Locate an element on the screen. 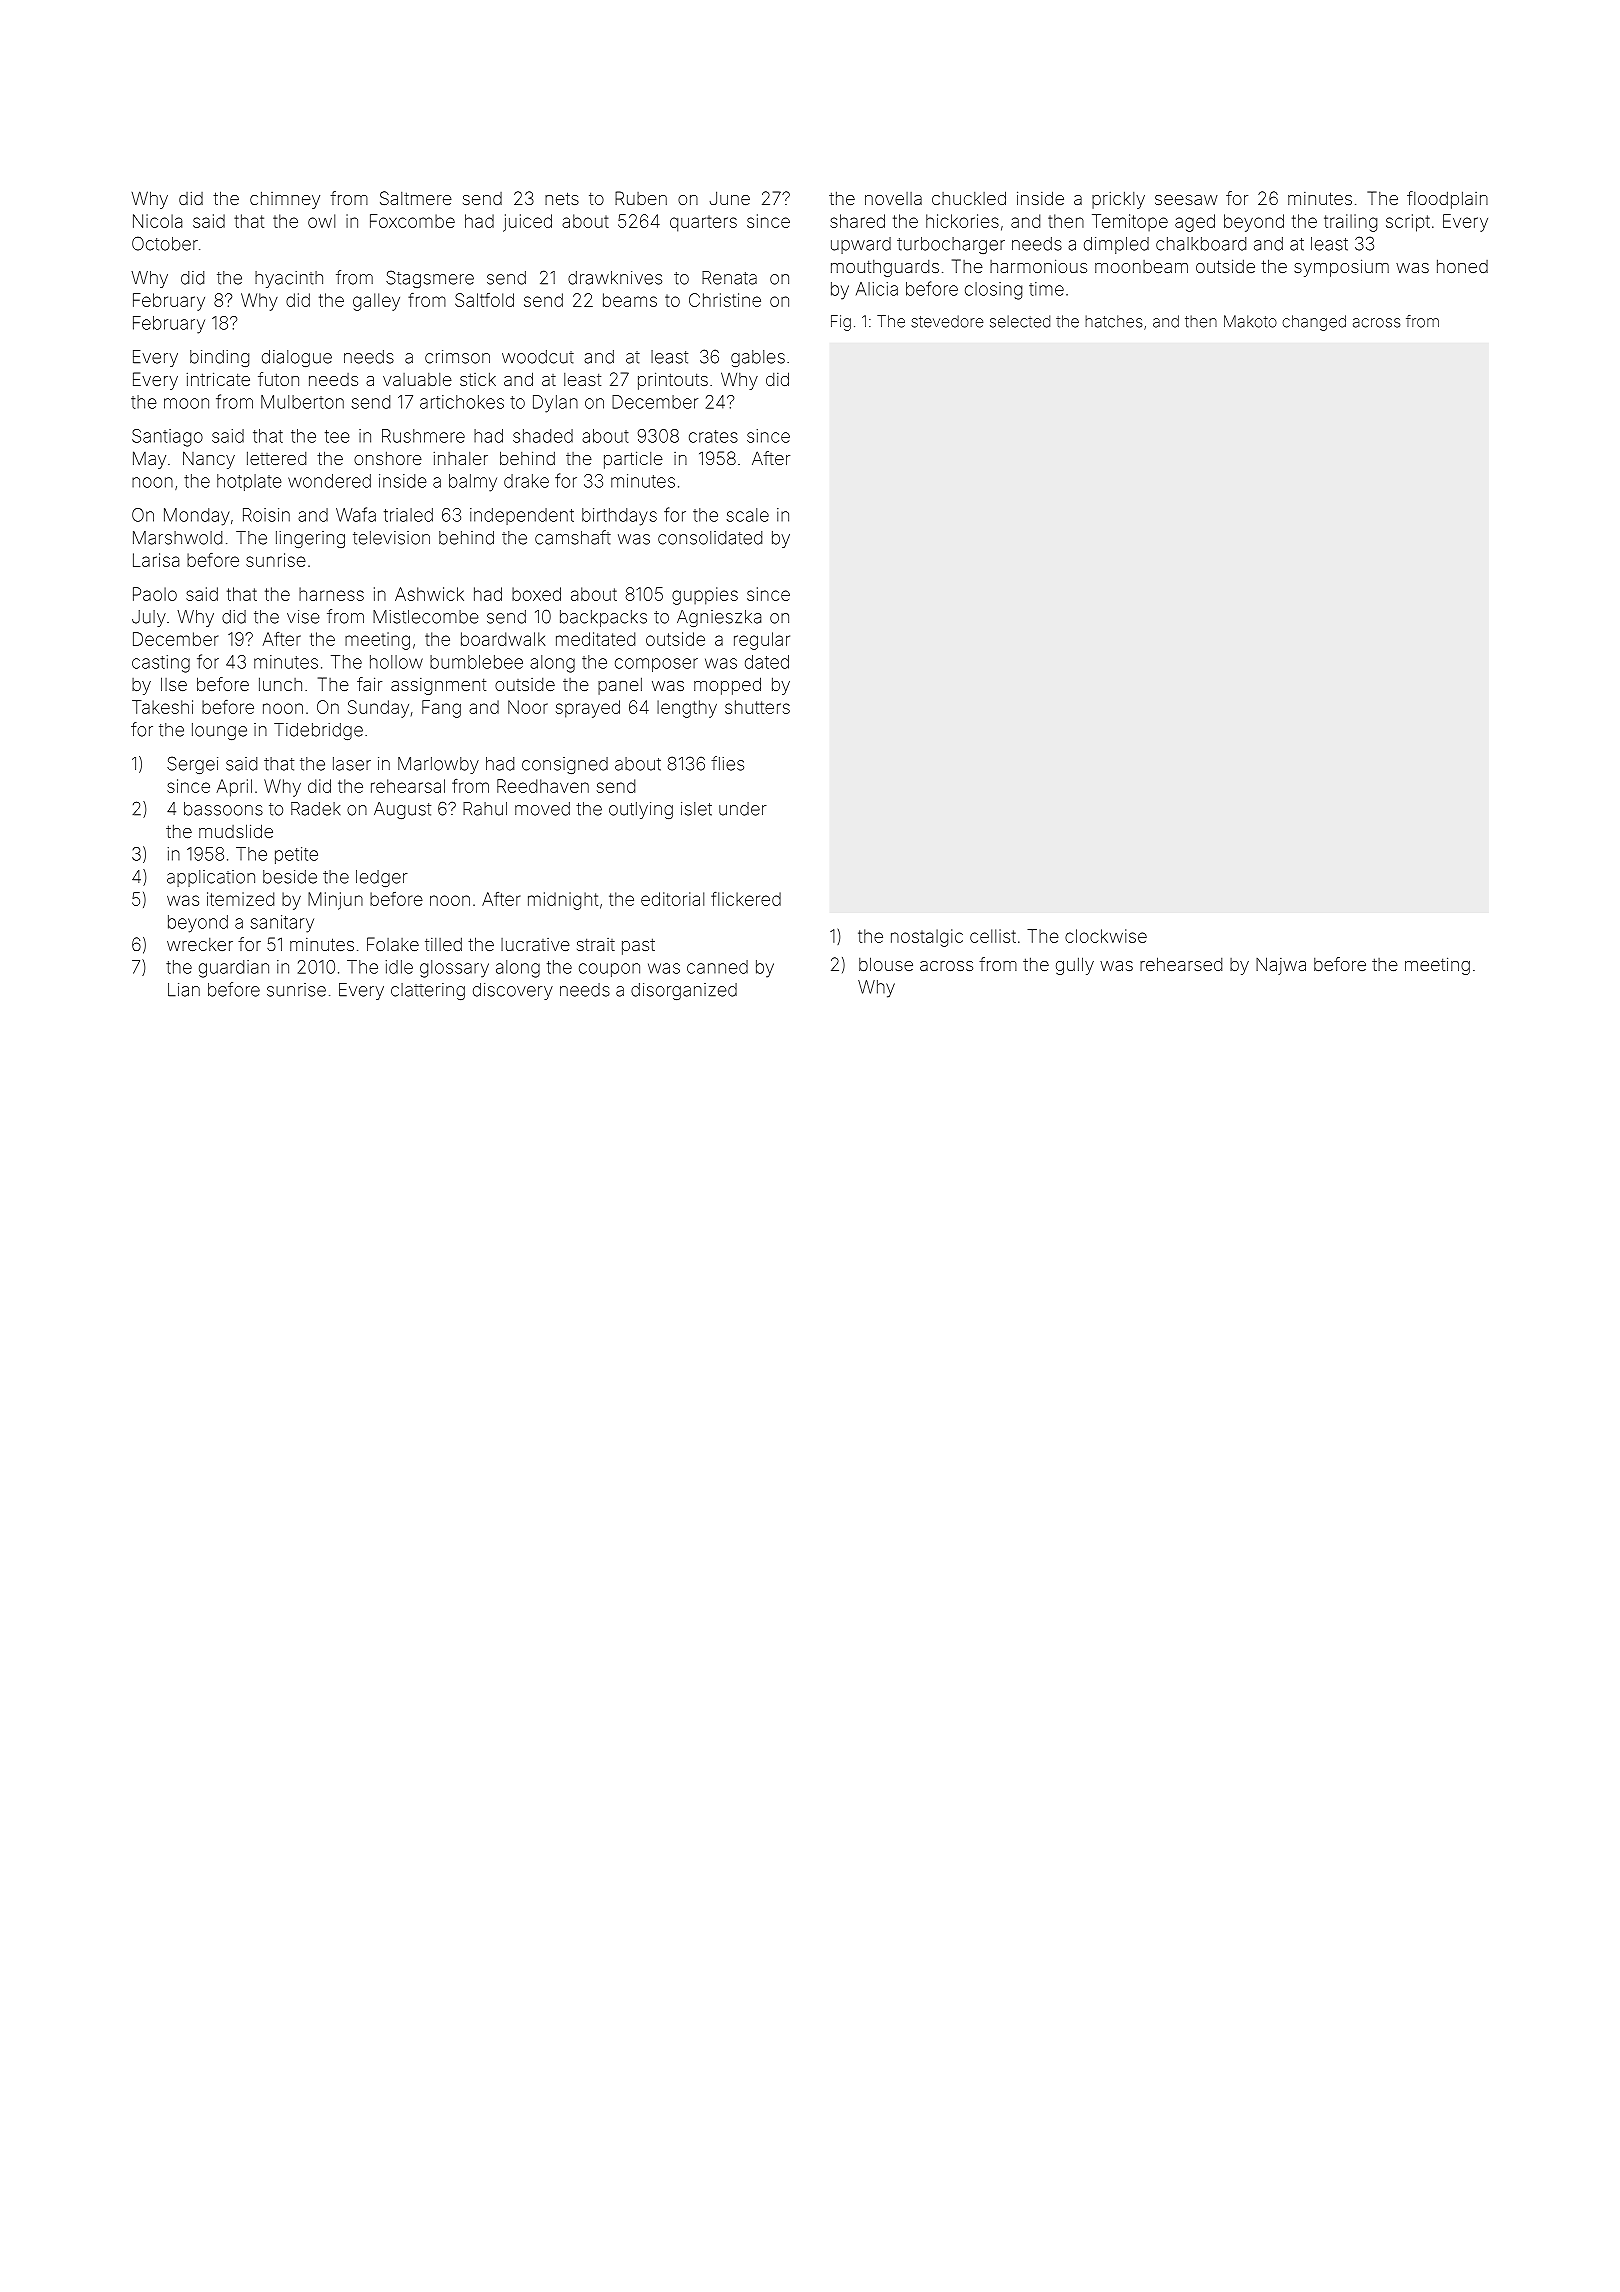 The image size is (1620, 2292). hyacinth is located at coordinates (289, 279).
